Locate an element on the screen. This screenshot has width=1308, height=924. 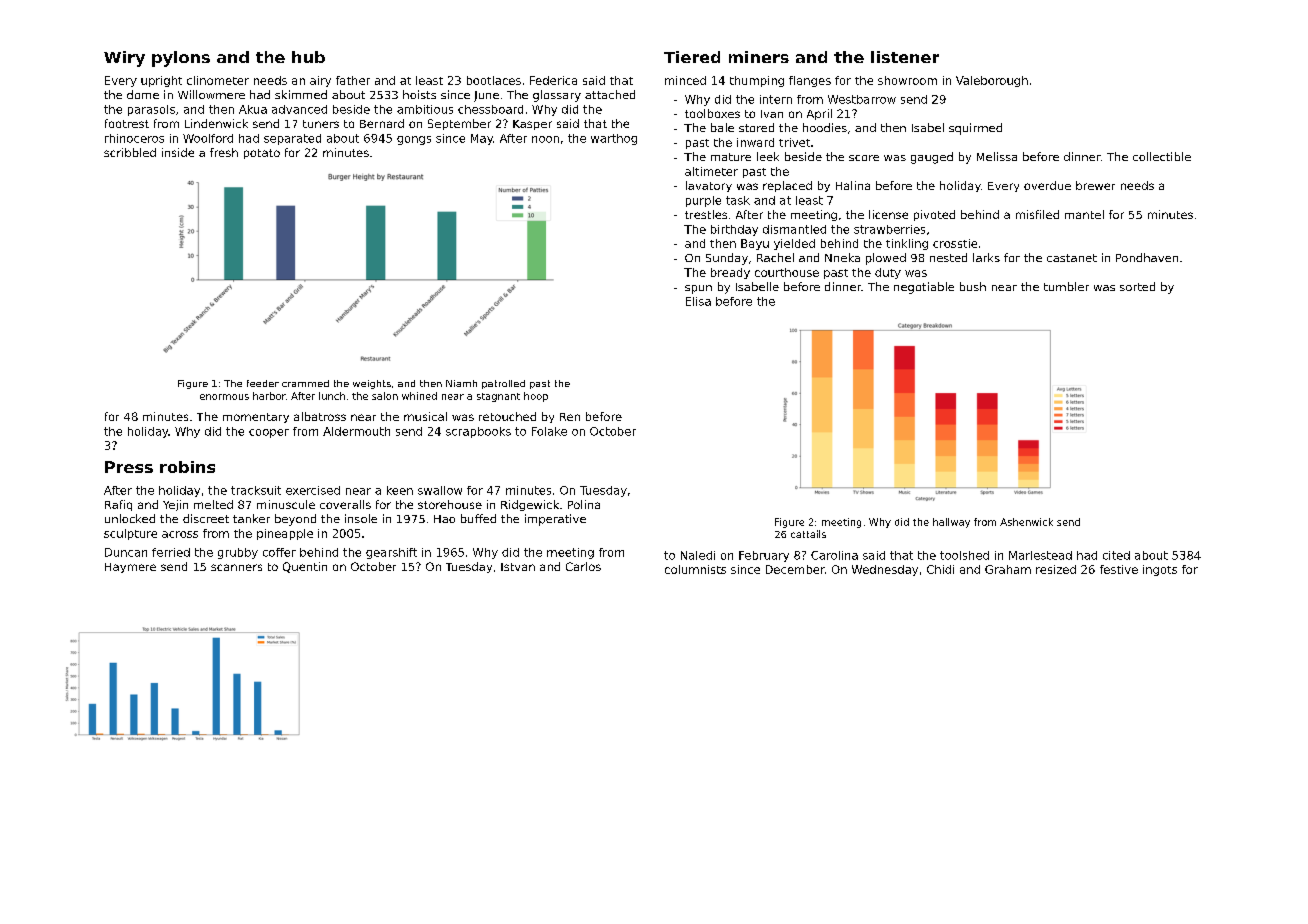
hoop is located at coordinates (536, 397).
